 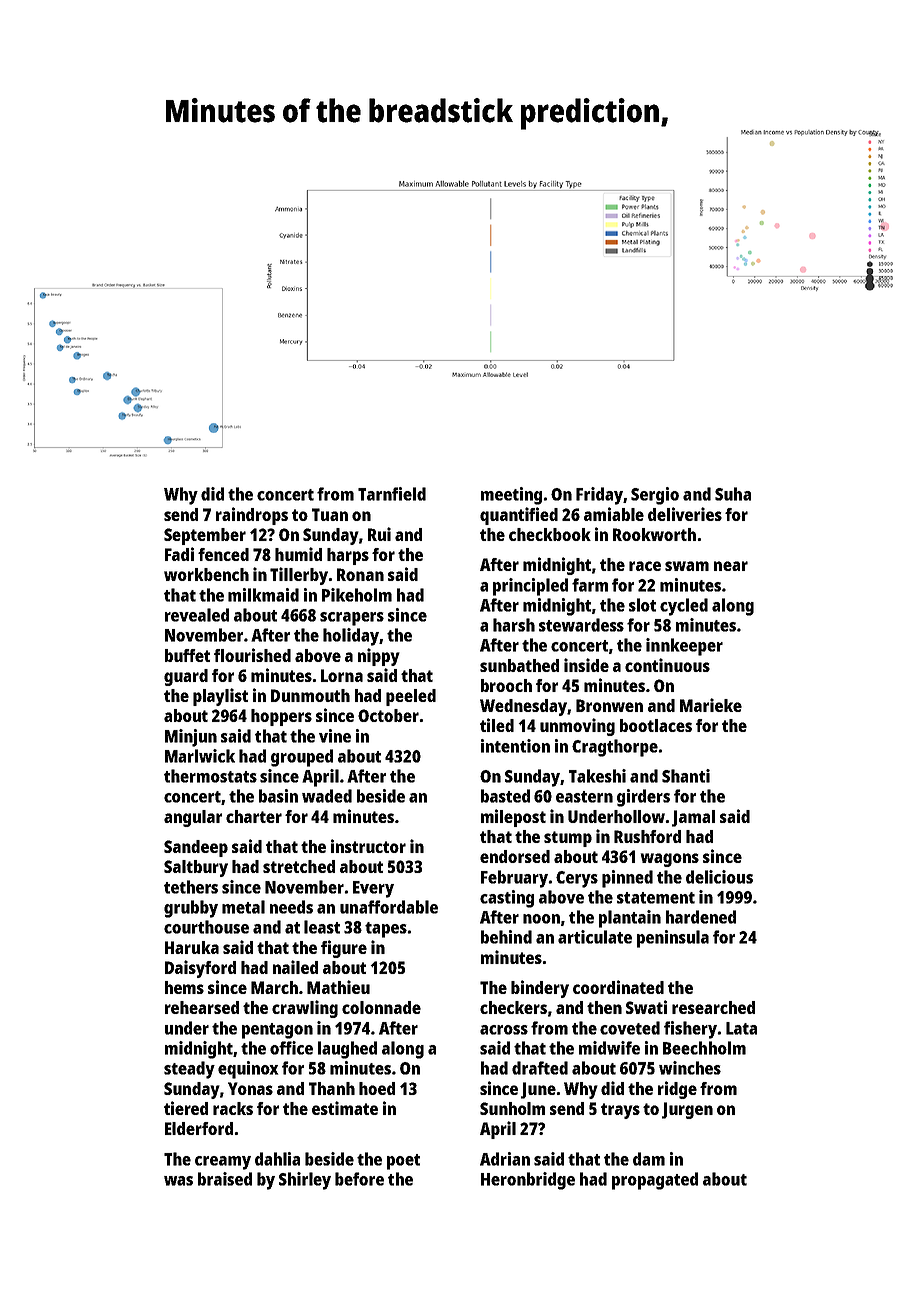 I want to click on racks, so click(x=233, y=1108).
